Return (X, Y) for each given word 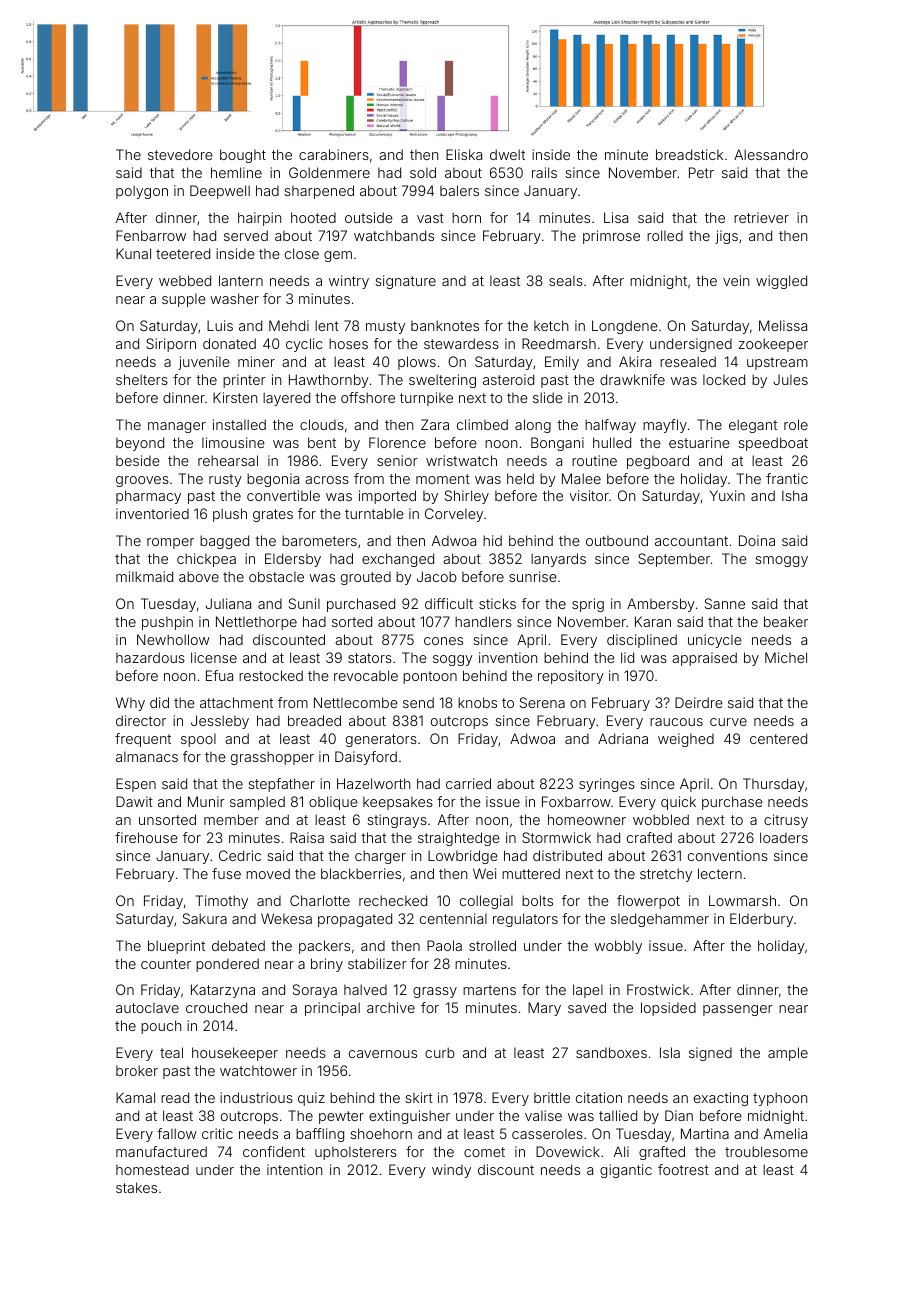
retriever (761, 217)
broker (137, 1070)
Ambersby (661, 605)
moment (443, 479)
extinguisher (409, 1117)
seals (566, 281)
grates (273, 515)
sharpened (319, 192)
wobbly (618, 947)
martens (489, 990)
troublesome (766, 1151)
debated (238, 945)
